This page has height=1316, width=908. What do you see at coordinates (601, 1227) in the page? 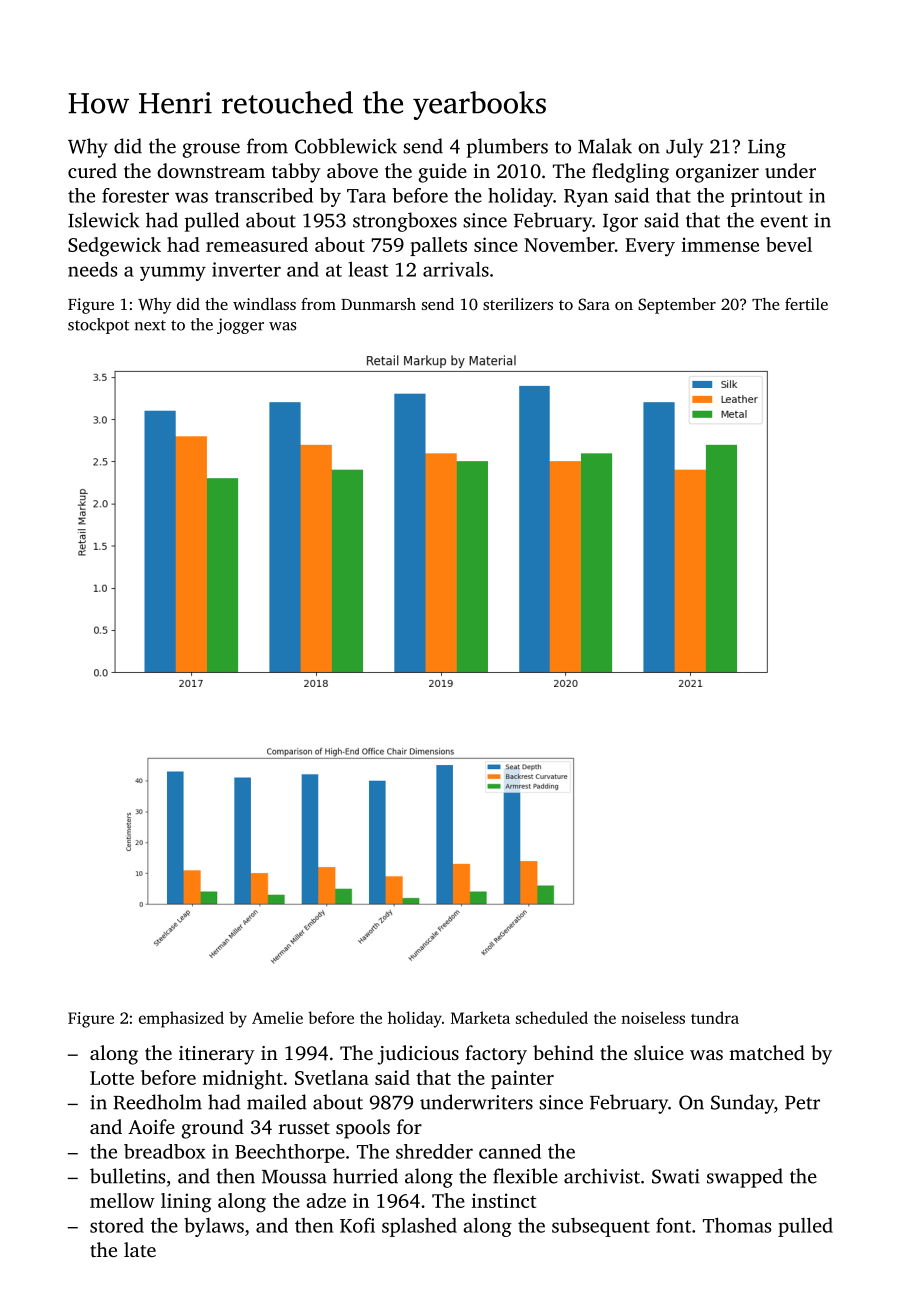
I see `subsequent` at bounding box center [601, 1227].
